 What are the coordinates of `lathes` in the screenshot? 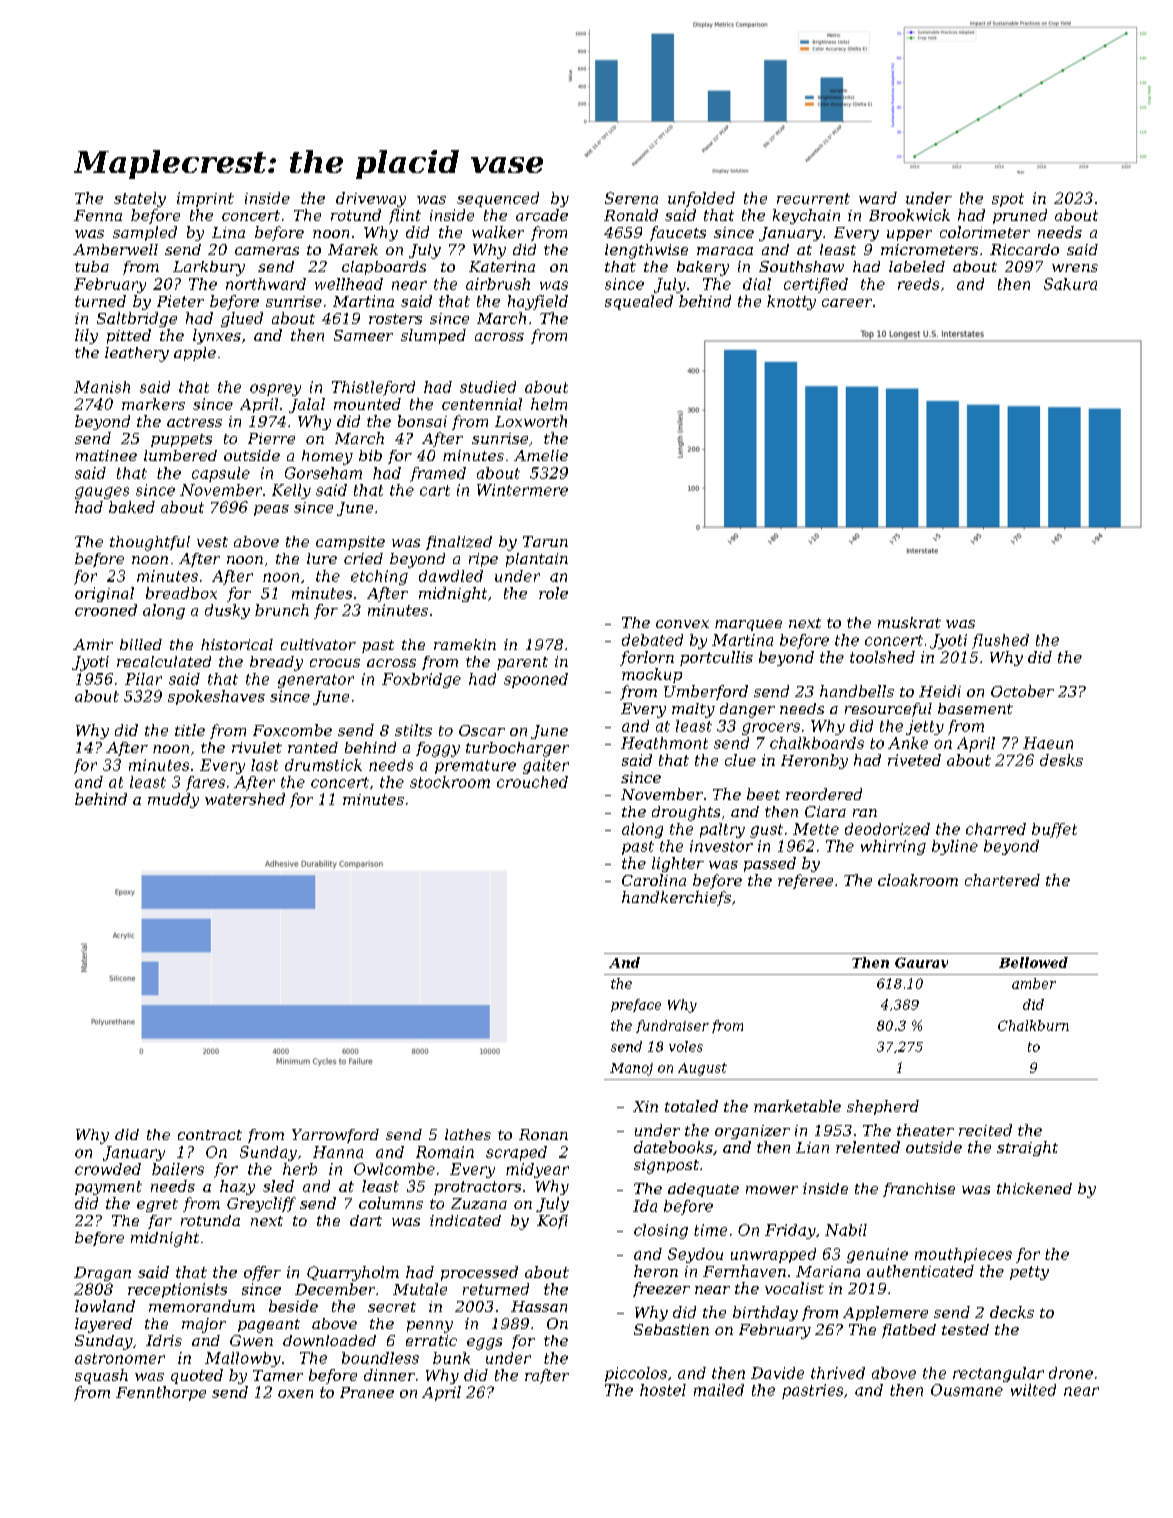 It's located at (468, 1134).
